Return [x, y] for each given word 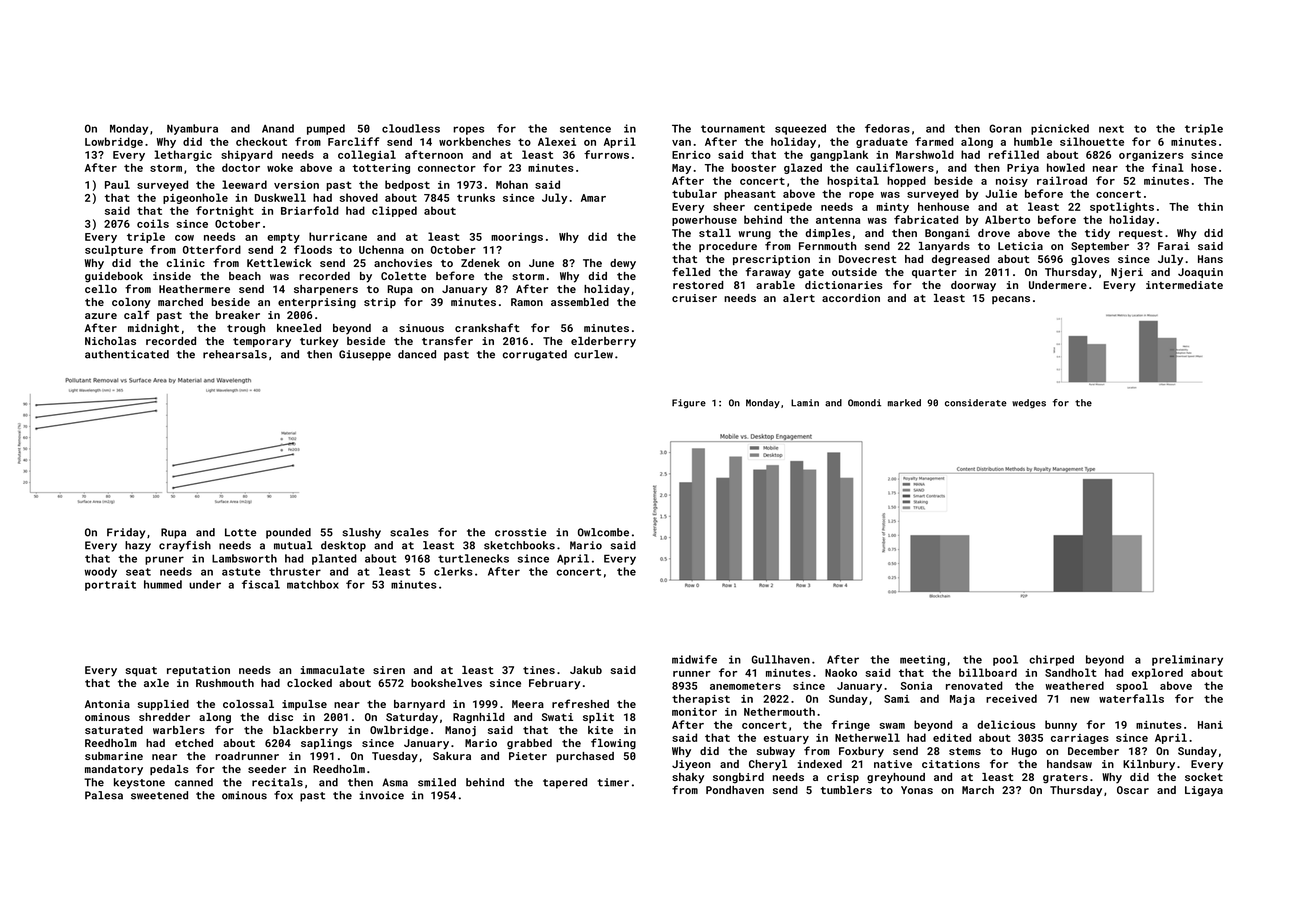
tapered [565, 783]
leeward [244, 184]
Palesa [104, 795]
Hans [1210, 259]
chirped [1051, 660]
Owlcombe [603, 532]
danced [417, 354]
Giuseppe [365, 355]
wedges [1029, 404]
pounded [288, 533]
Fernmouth [827, 246]
